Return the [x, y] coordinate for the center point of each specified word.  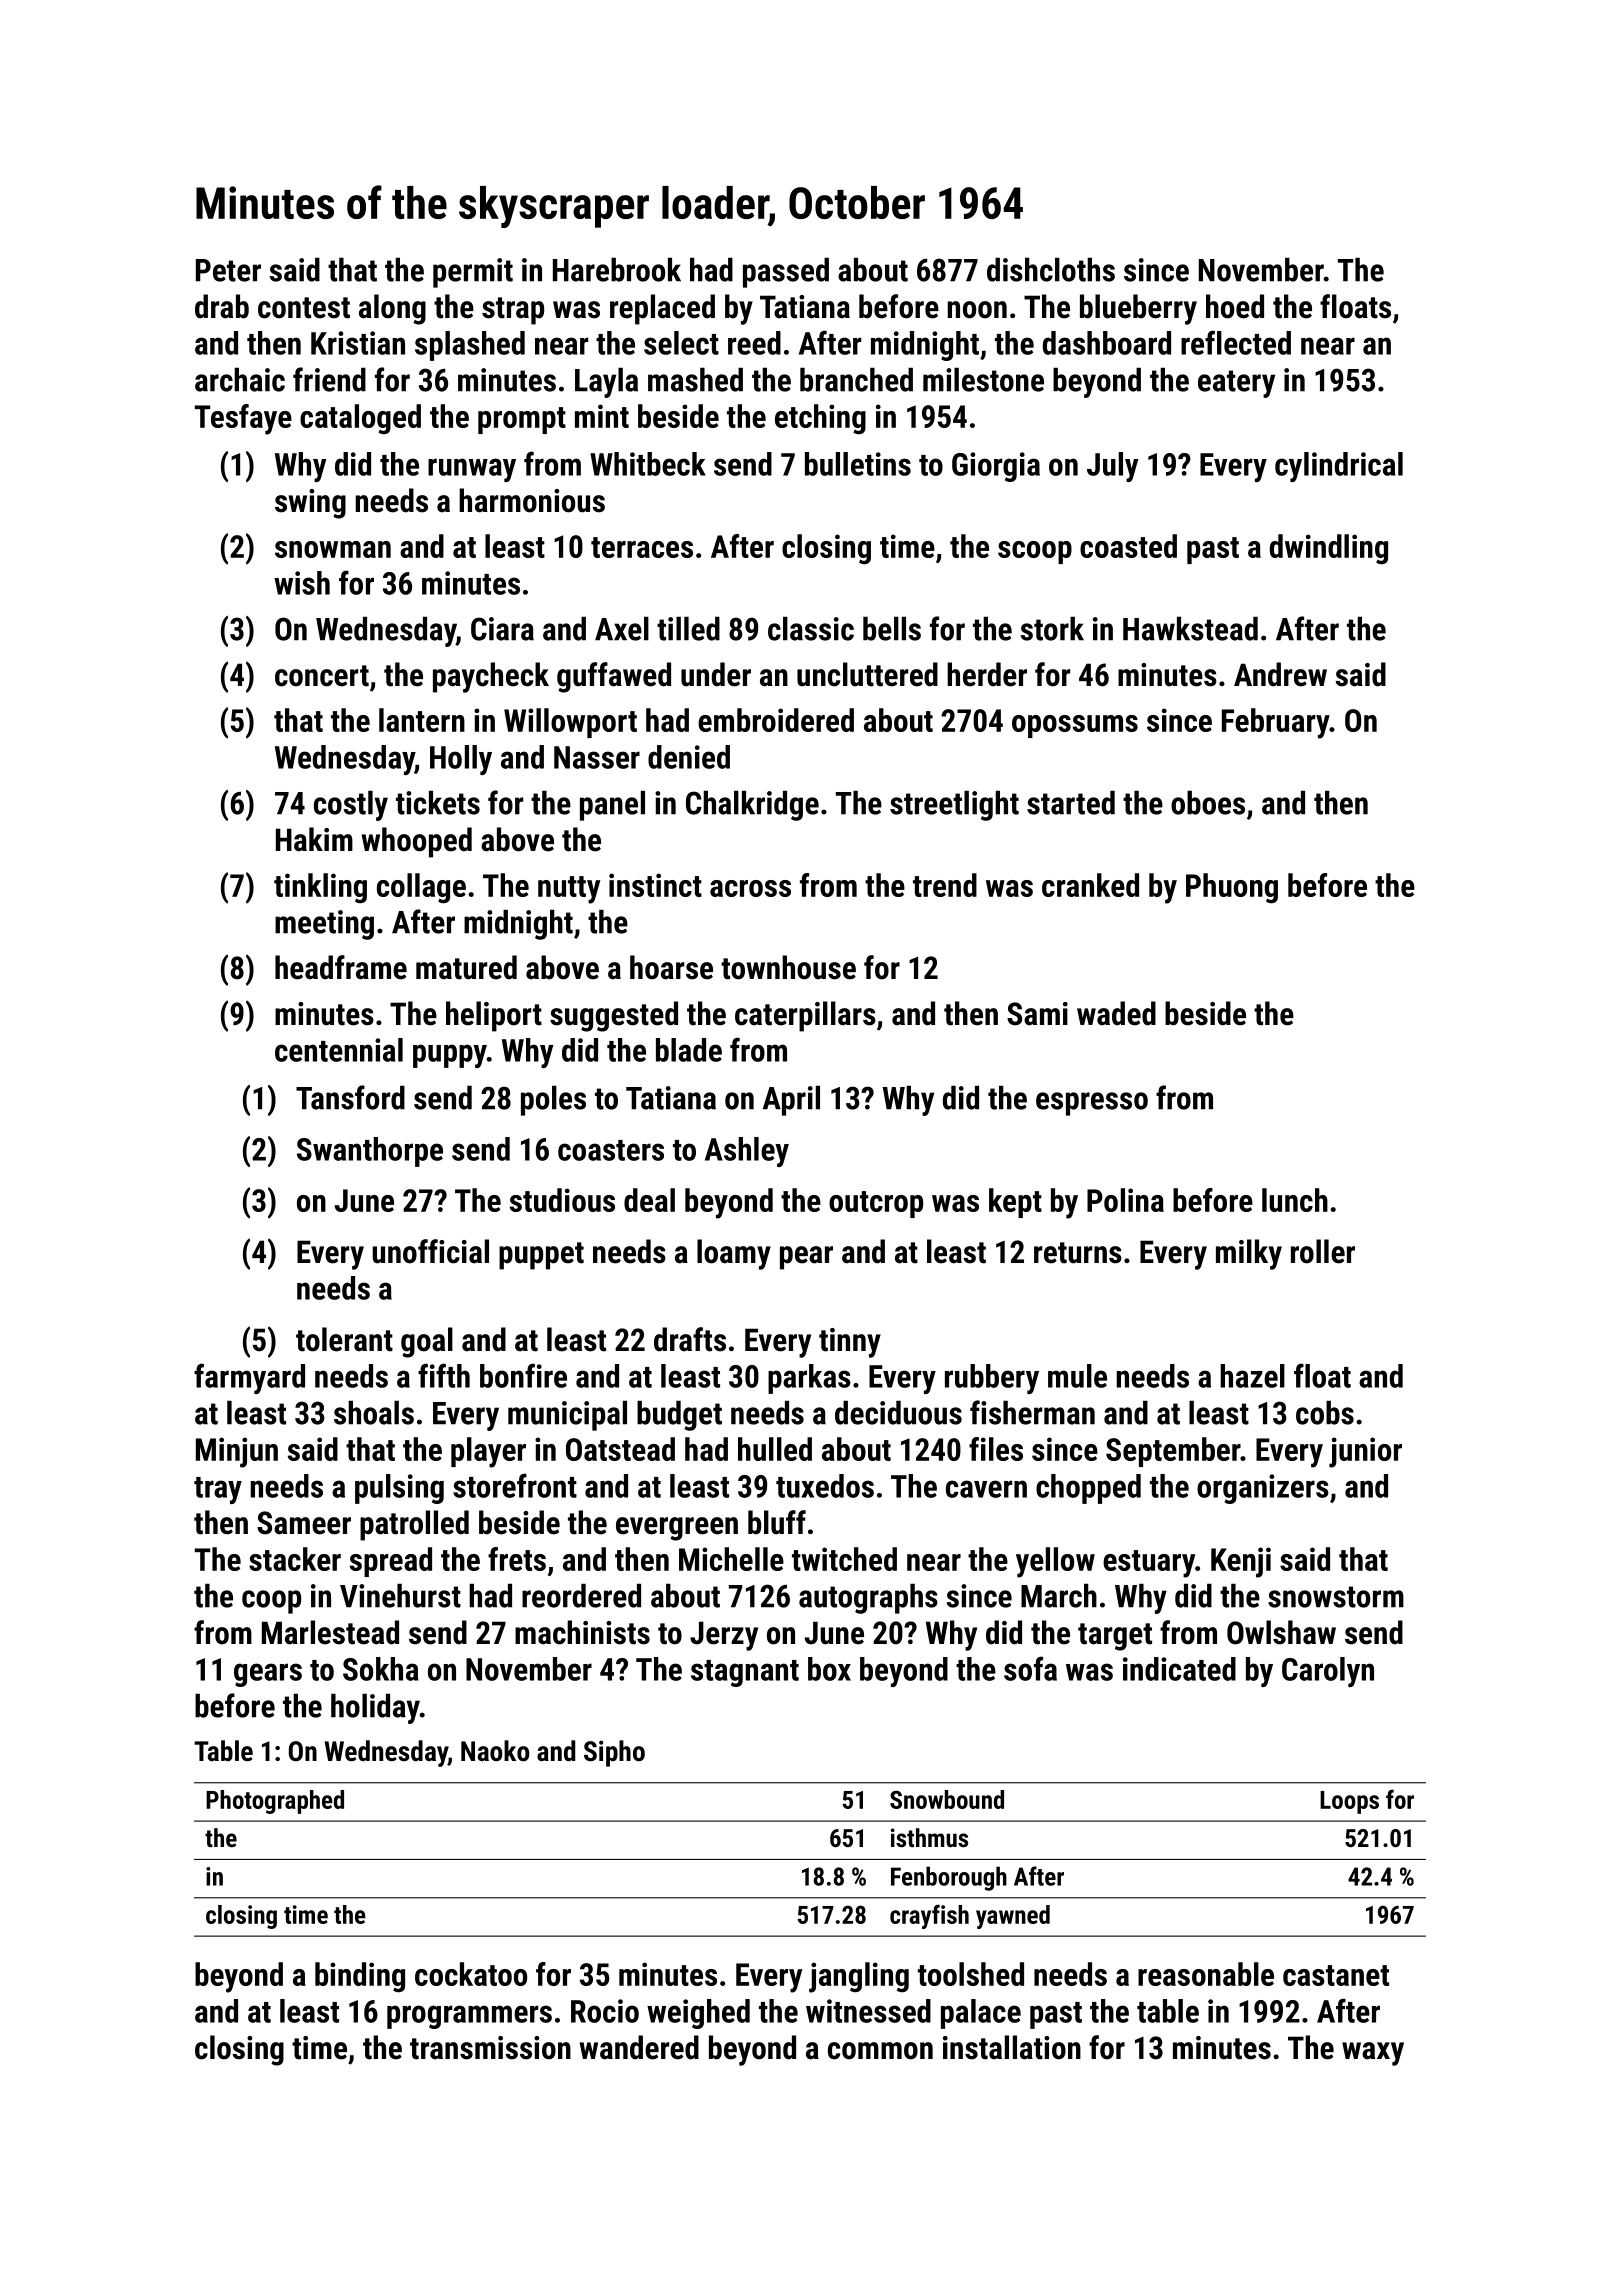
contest [304, 308]
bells [892, 629]
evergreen [677, 1529]
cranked [1090, 885]
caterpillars [805, 1016]
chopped [1088, 1489]
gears [268, 1675]
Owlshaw [1281, 1632]
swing [310, 504]
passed [786, 273]
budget [679, 1416]
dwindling [1329, 549]
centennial [339, 1050]
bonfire [523, 1375]
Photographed [275, 1802]
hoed [1235, 306]
